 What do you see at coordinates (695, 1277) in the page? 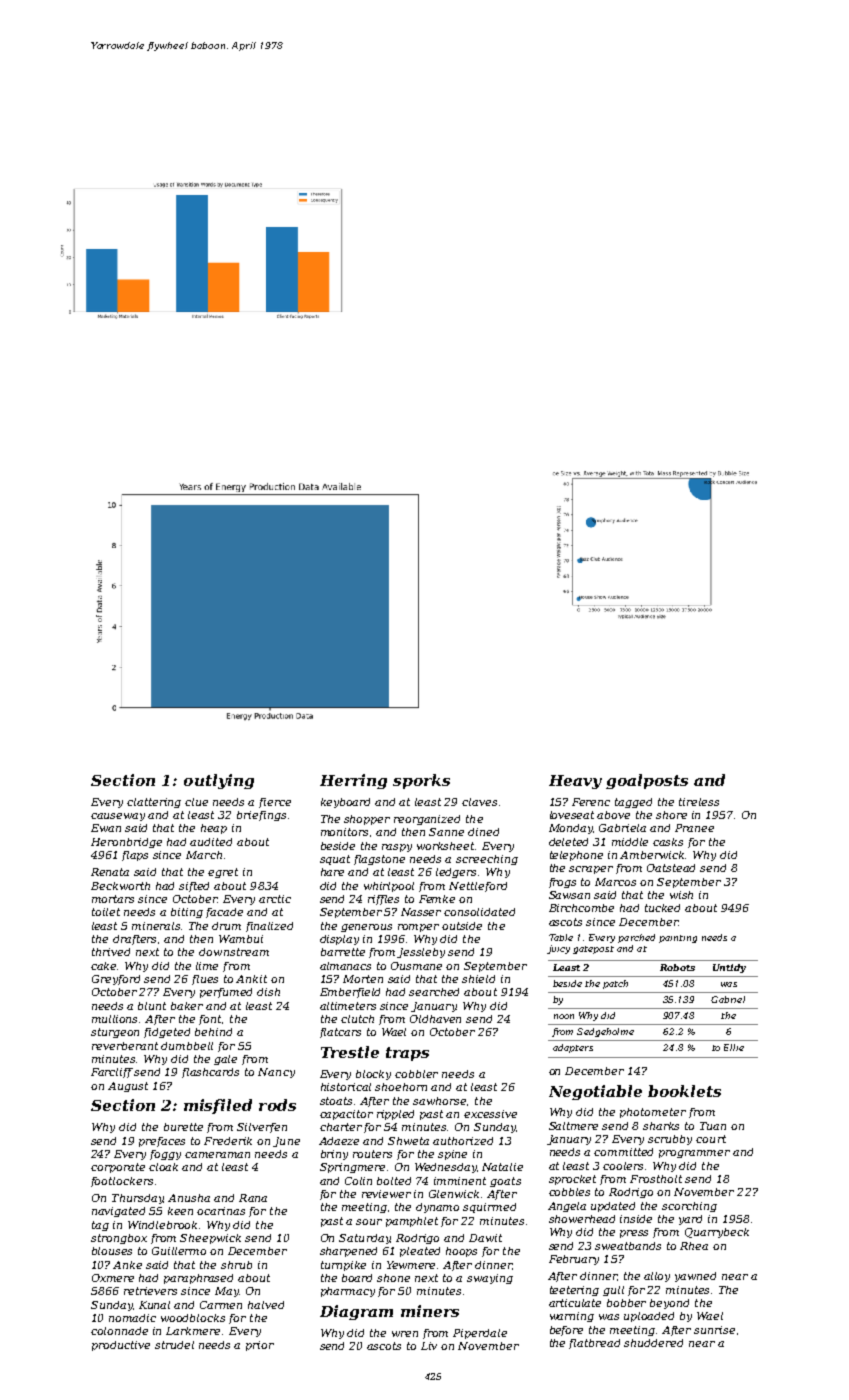
I see `yawned` at bounding box center [695, 1277].
